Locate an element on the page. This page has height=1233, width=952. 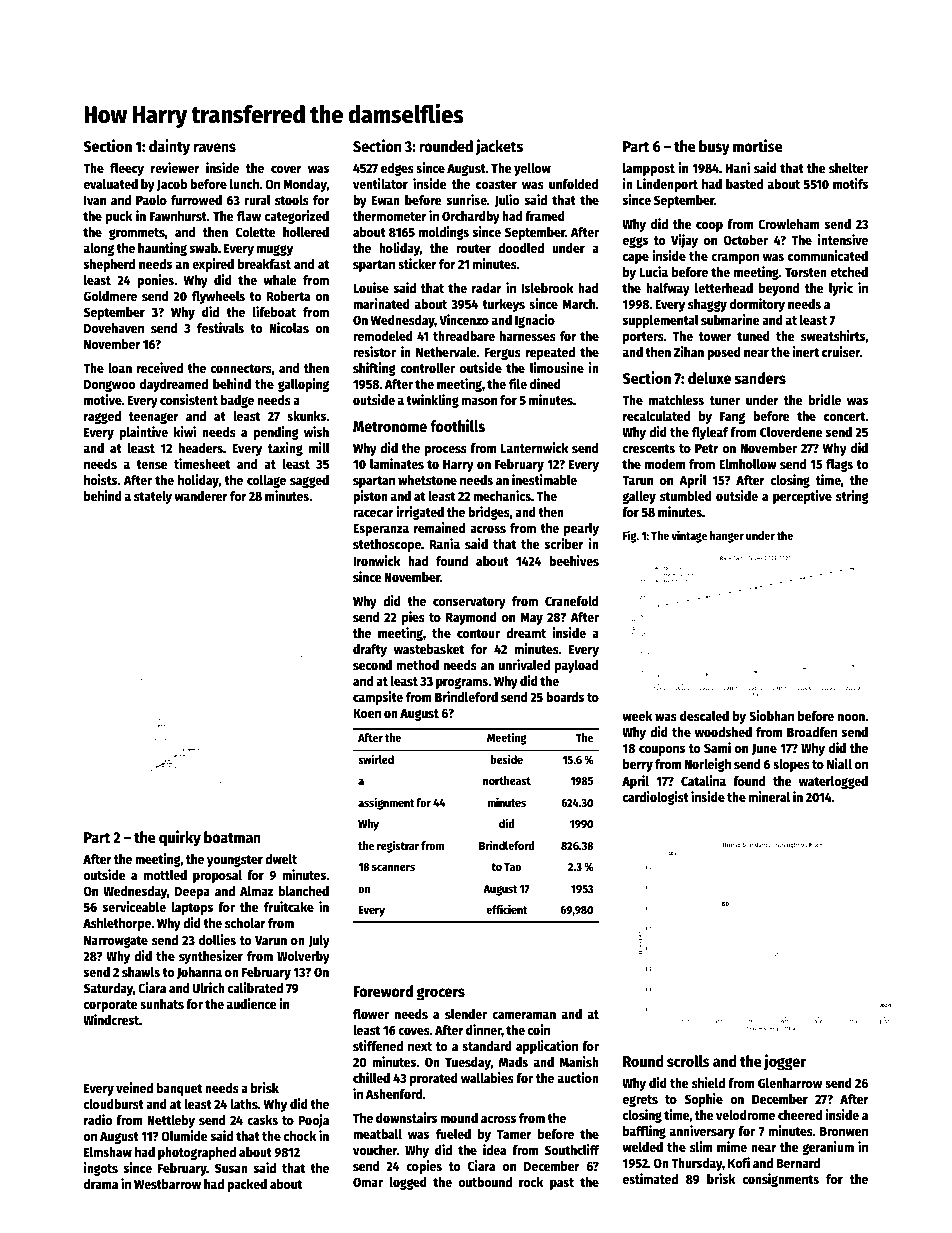
Niall is located at coordinates (839, 763).
